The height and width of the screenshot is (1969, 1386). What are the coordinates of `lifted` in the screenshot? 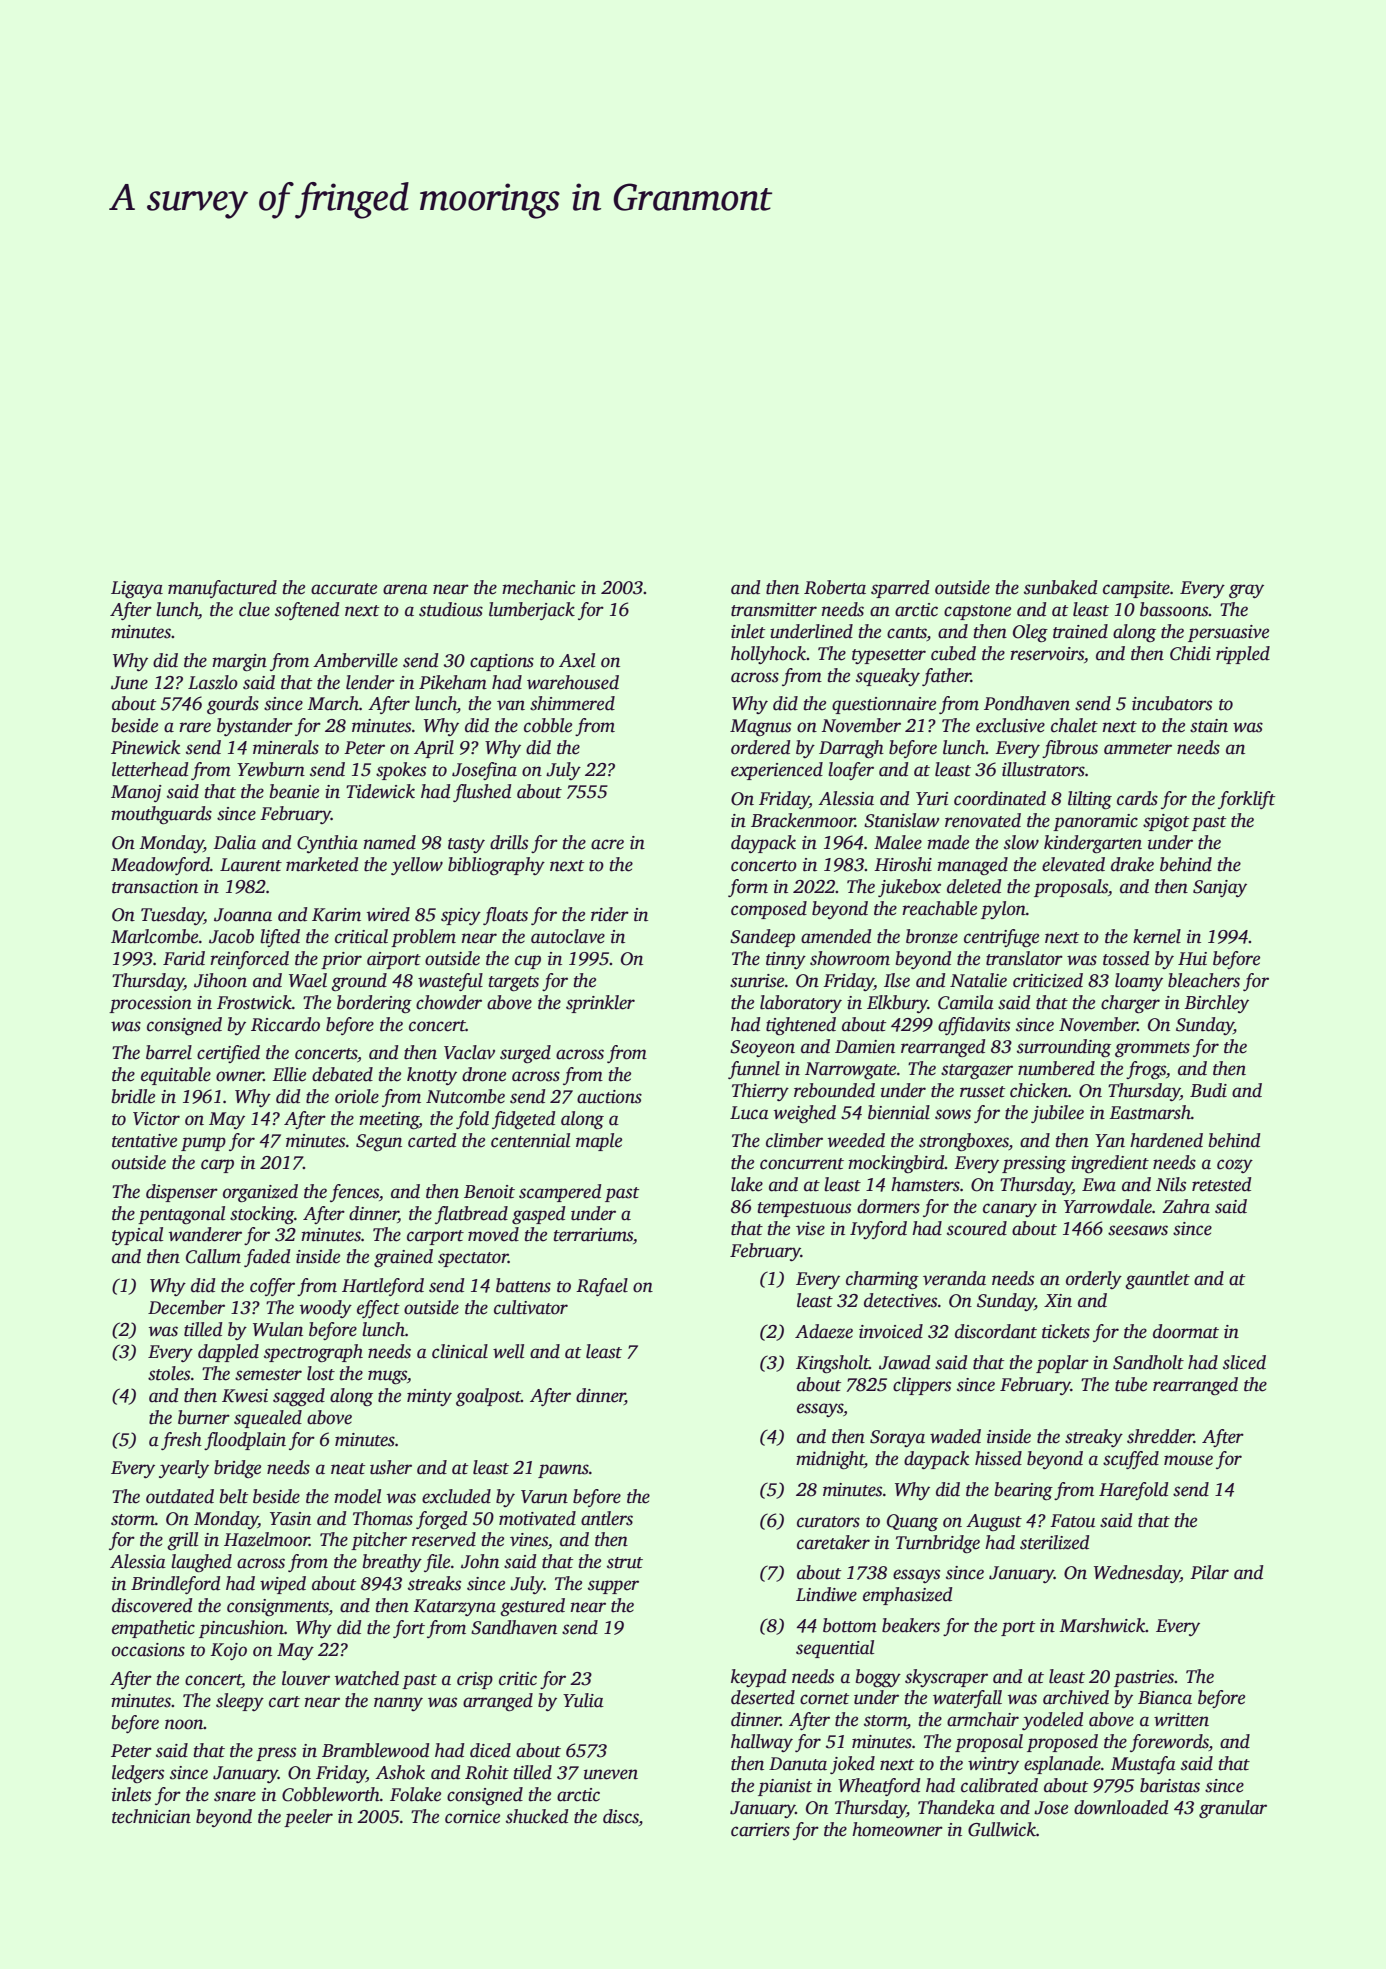 It's located at (280, 938).
